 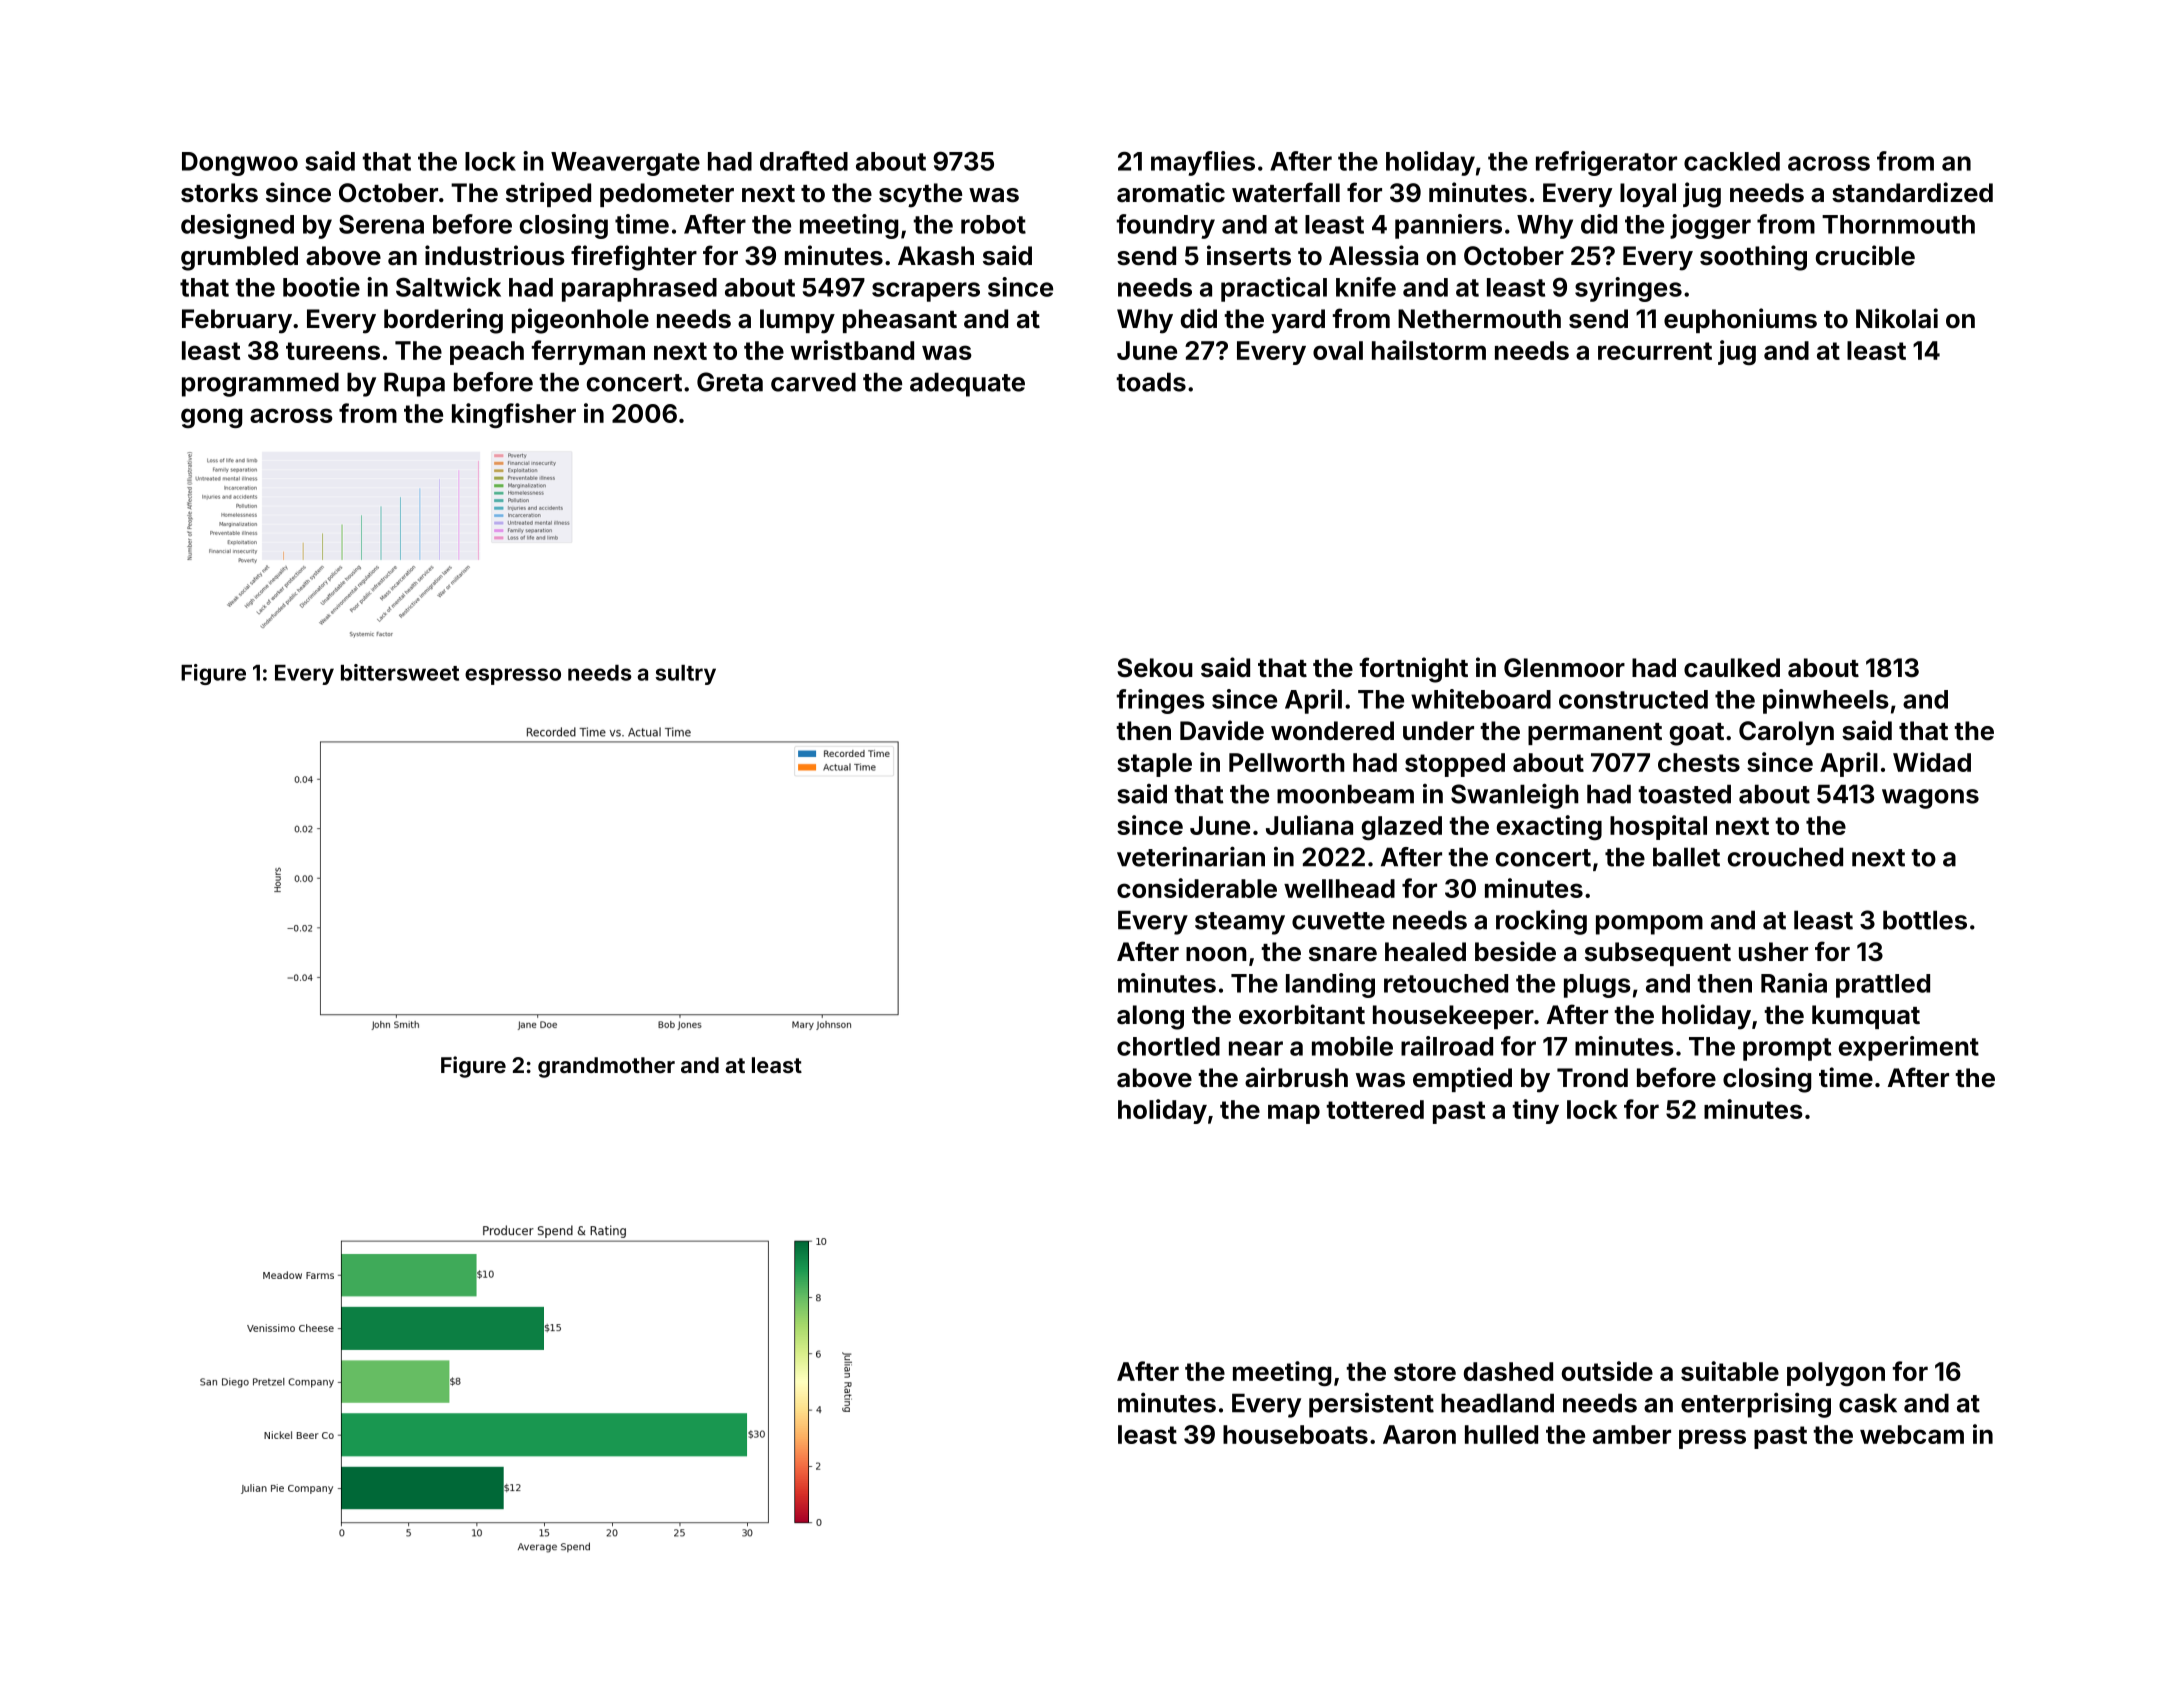 What do you see at coordinates (606, 1067) in the screenshot?
I see `grandmother` at bounding box center [606, 1067].
